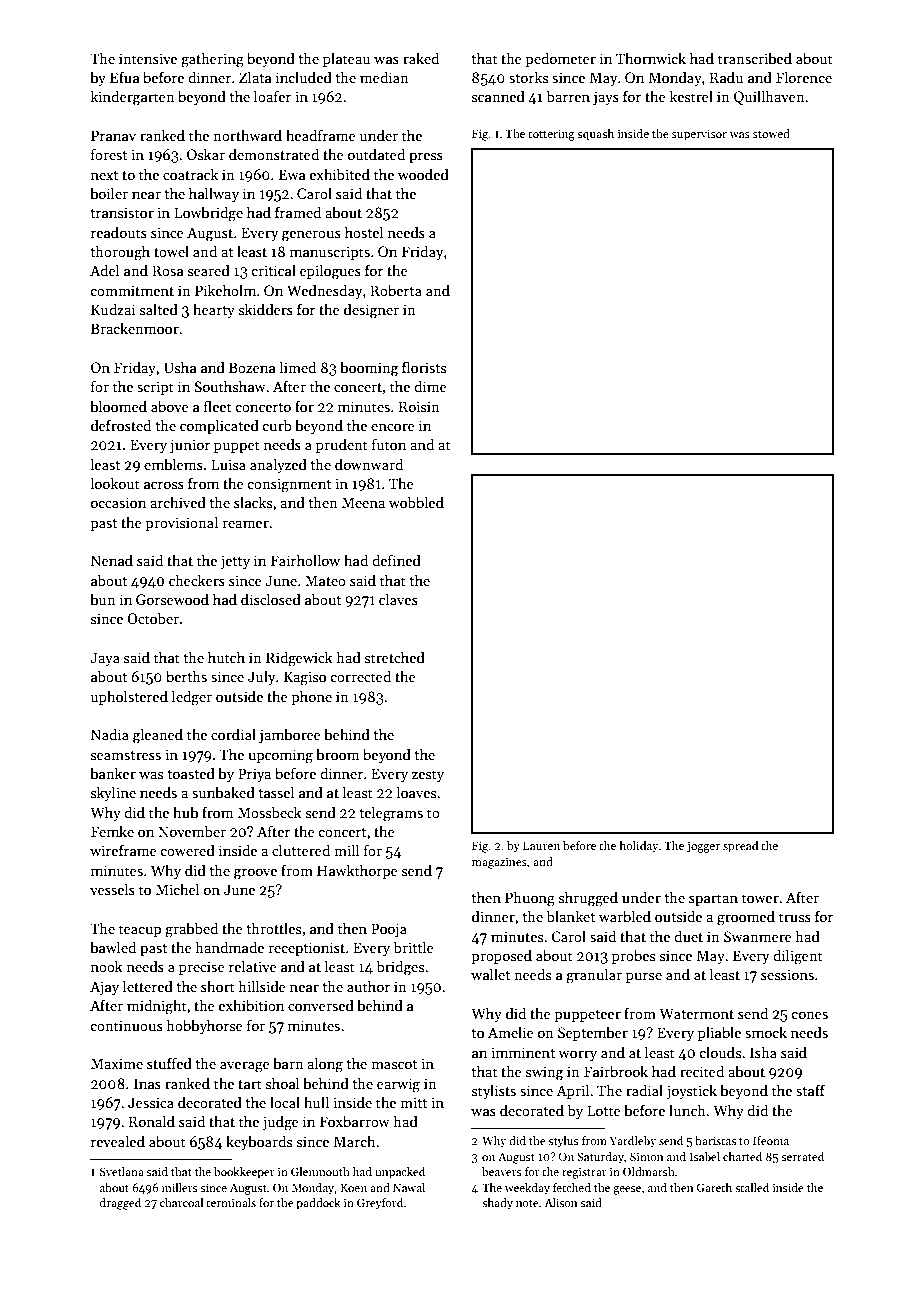  What do you see at coordinates (530, 899) in the screenshot?
I see `Phuong` at bounding box center [530, 899].
